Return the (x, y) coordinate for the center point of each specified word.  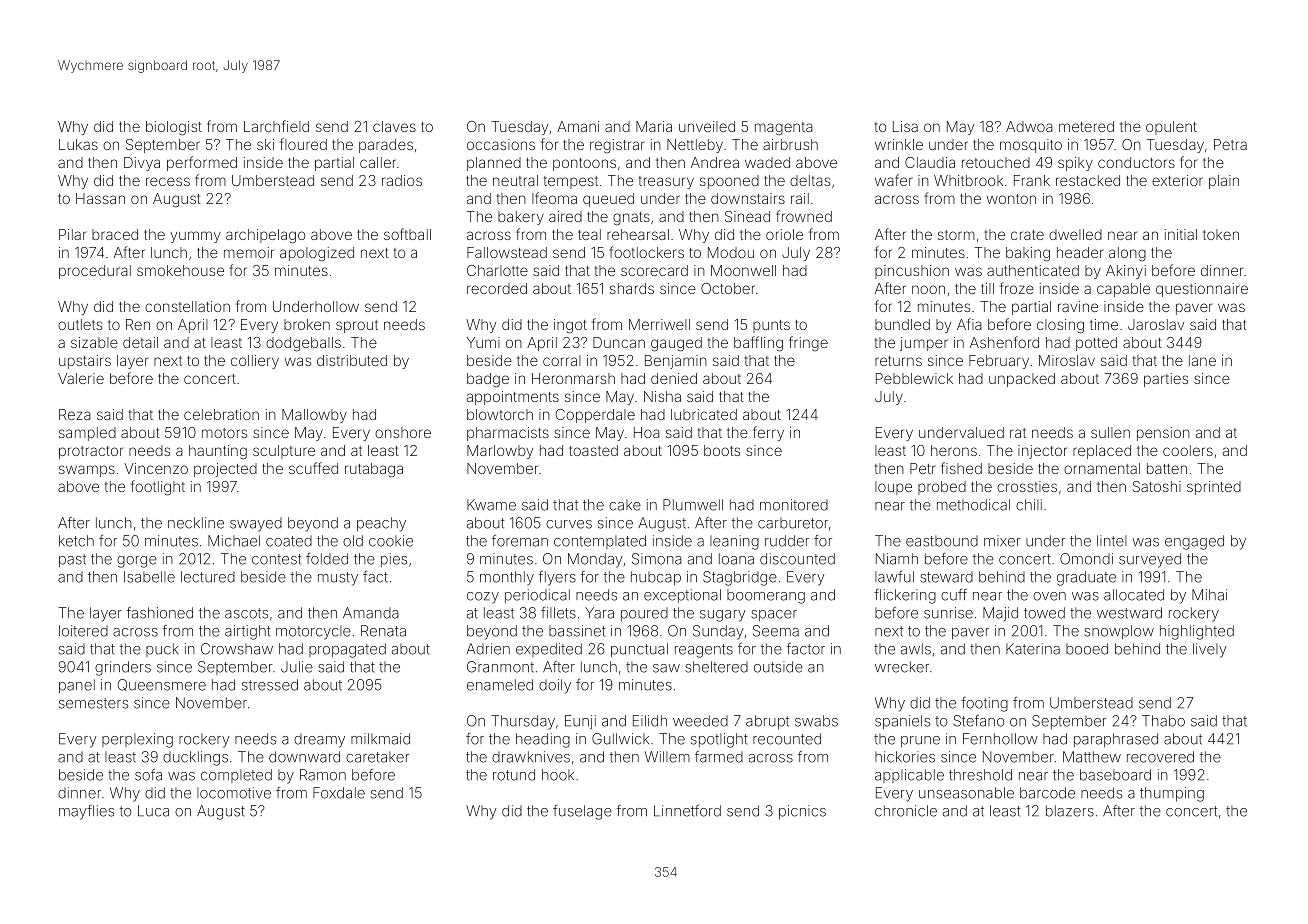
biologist (174, 128)
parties (1166, 380)
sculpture (284, 452)
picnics (802, 812)
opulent (1171, 128)
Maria (654, 126)
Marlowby (500, 452)
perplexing (137, 740)
